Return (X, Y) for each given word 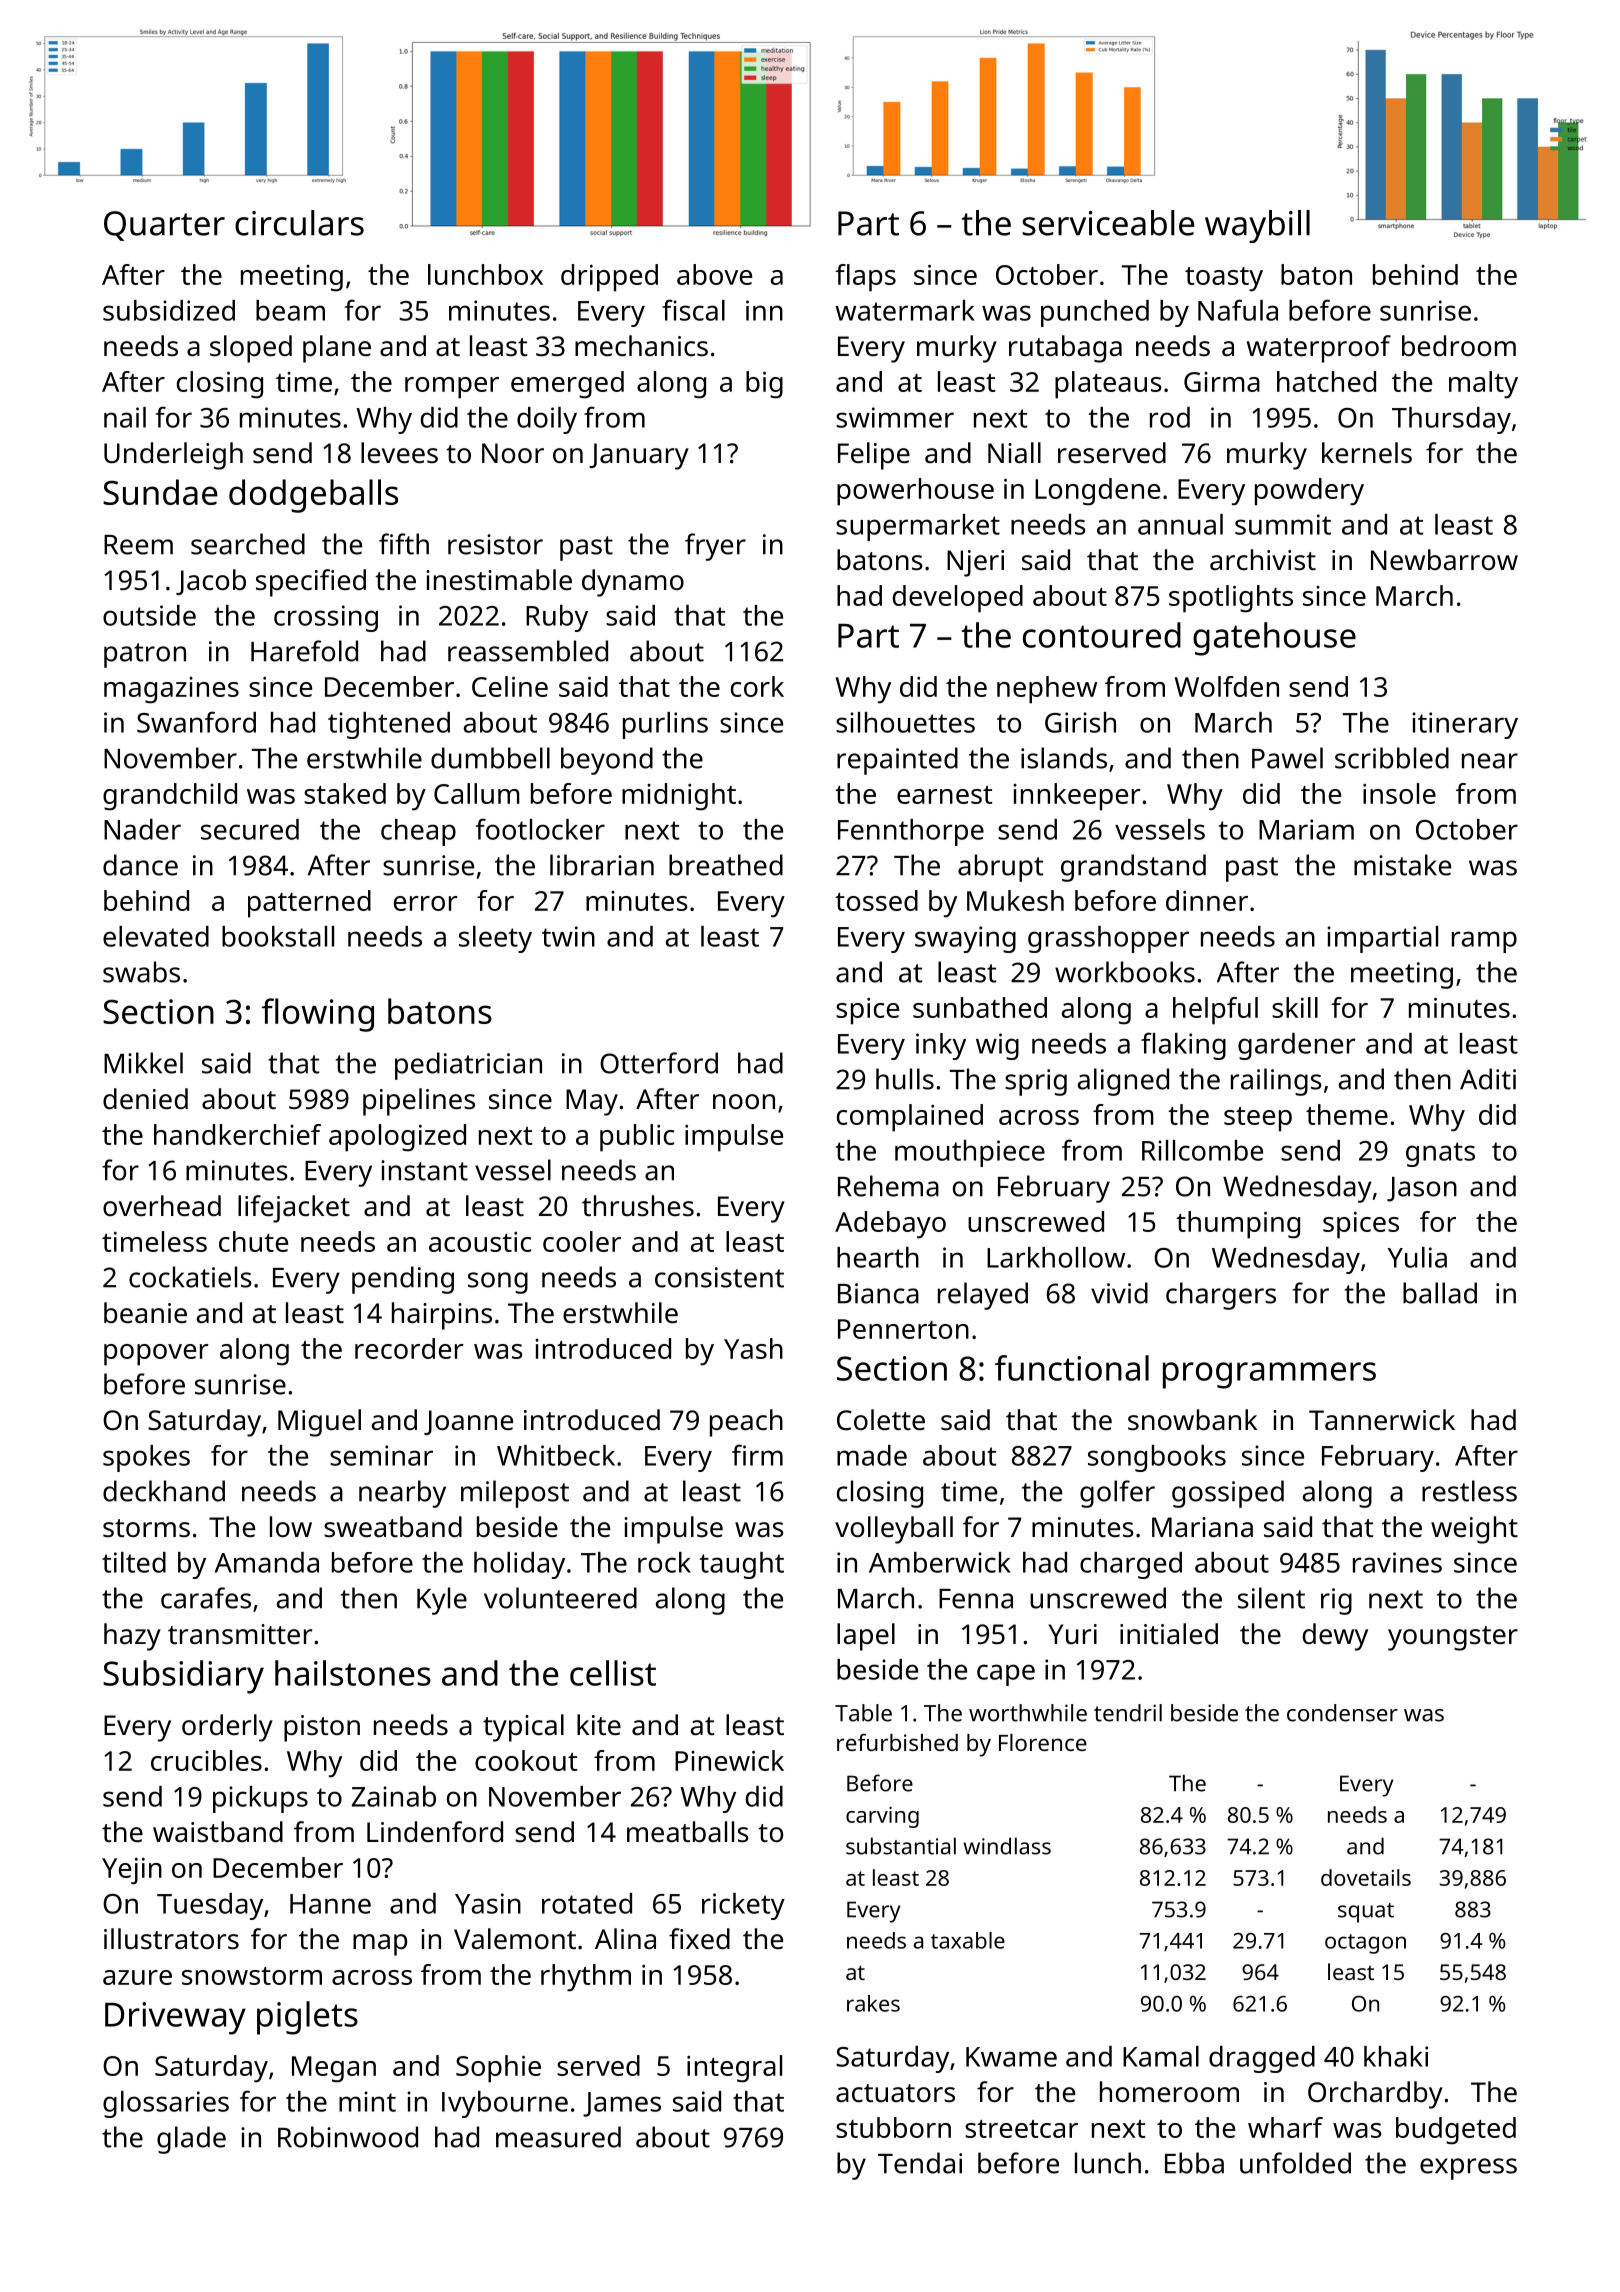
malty (1483, 385)
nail (125, 417)
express (1468, 2169)
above (714, 274)
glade (191, 2140)
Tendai (920, 2163)
